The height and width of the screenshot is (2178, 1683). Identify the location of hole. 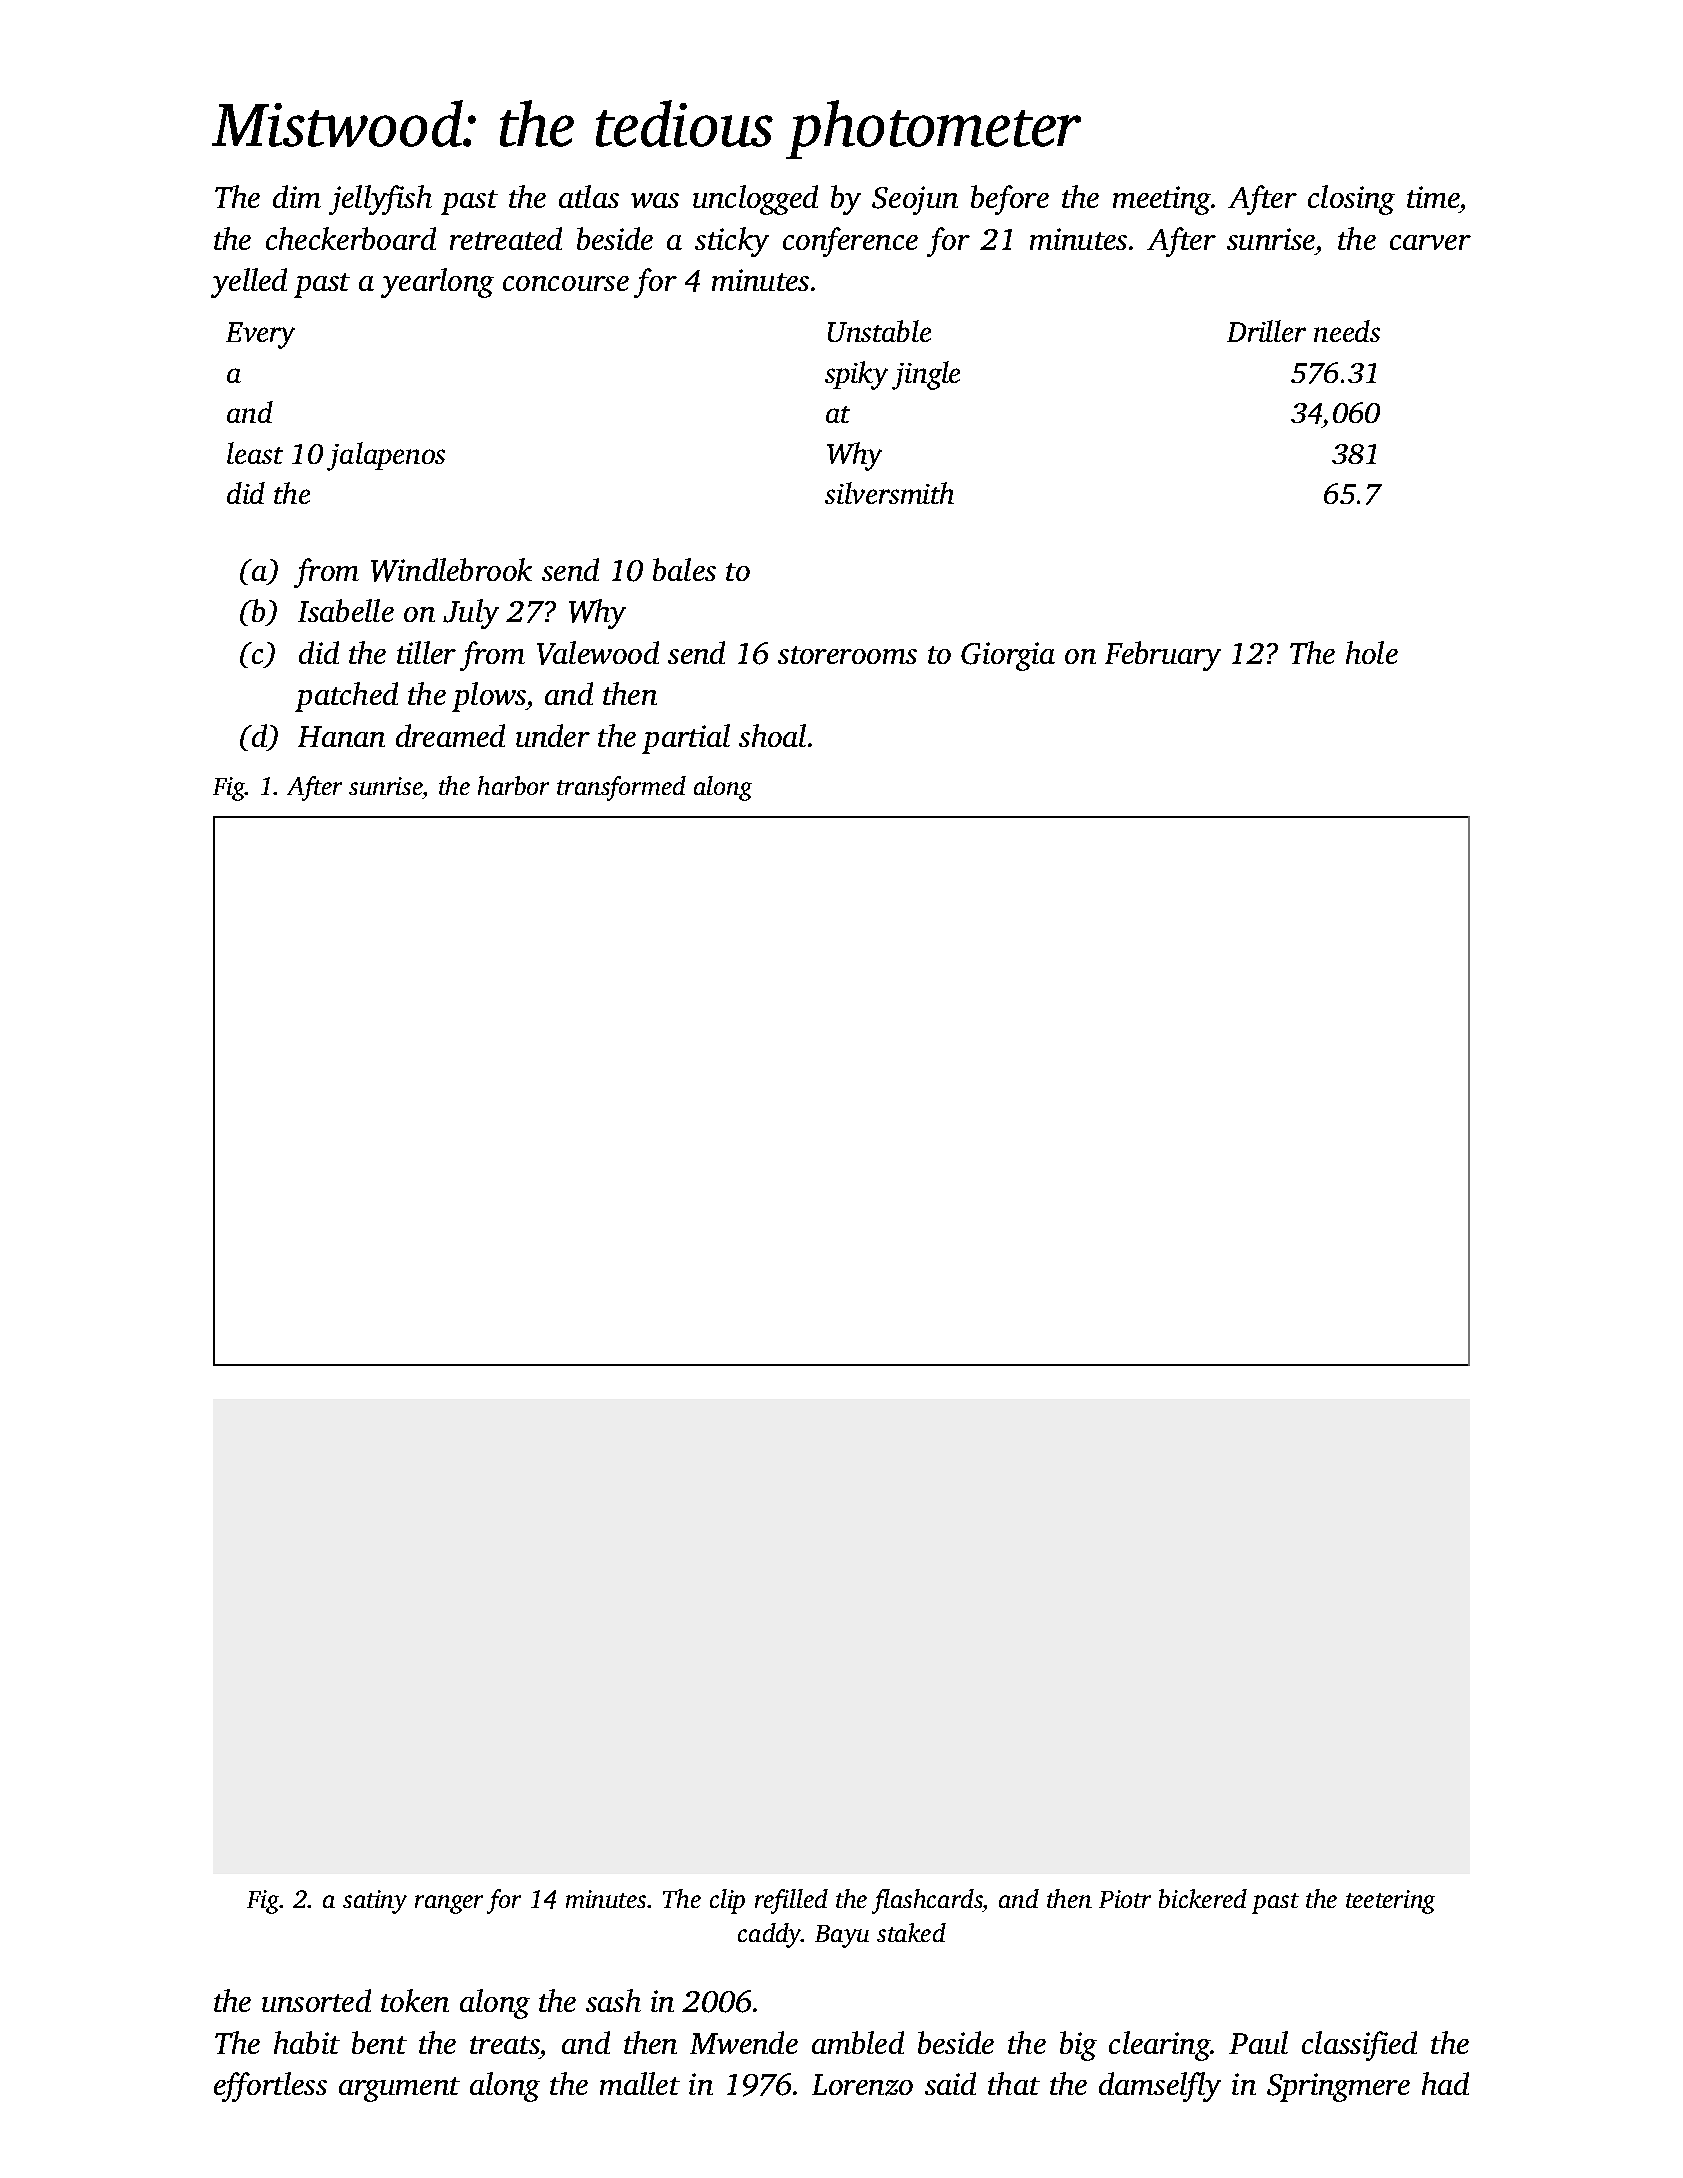
(1372, 652).
